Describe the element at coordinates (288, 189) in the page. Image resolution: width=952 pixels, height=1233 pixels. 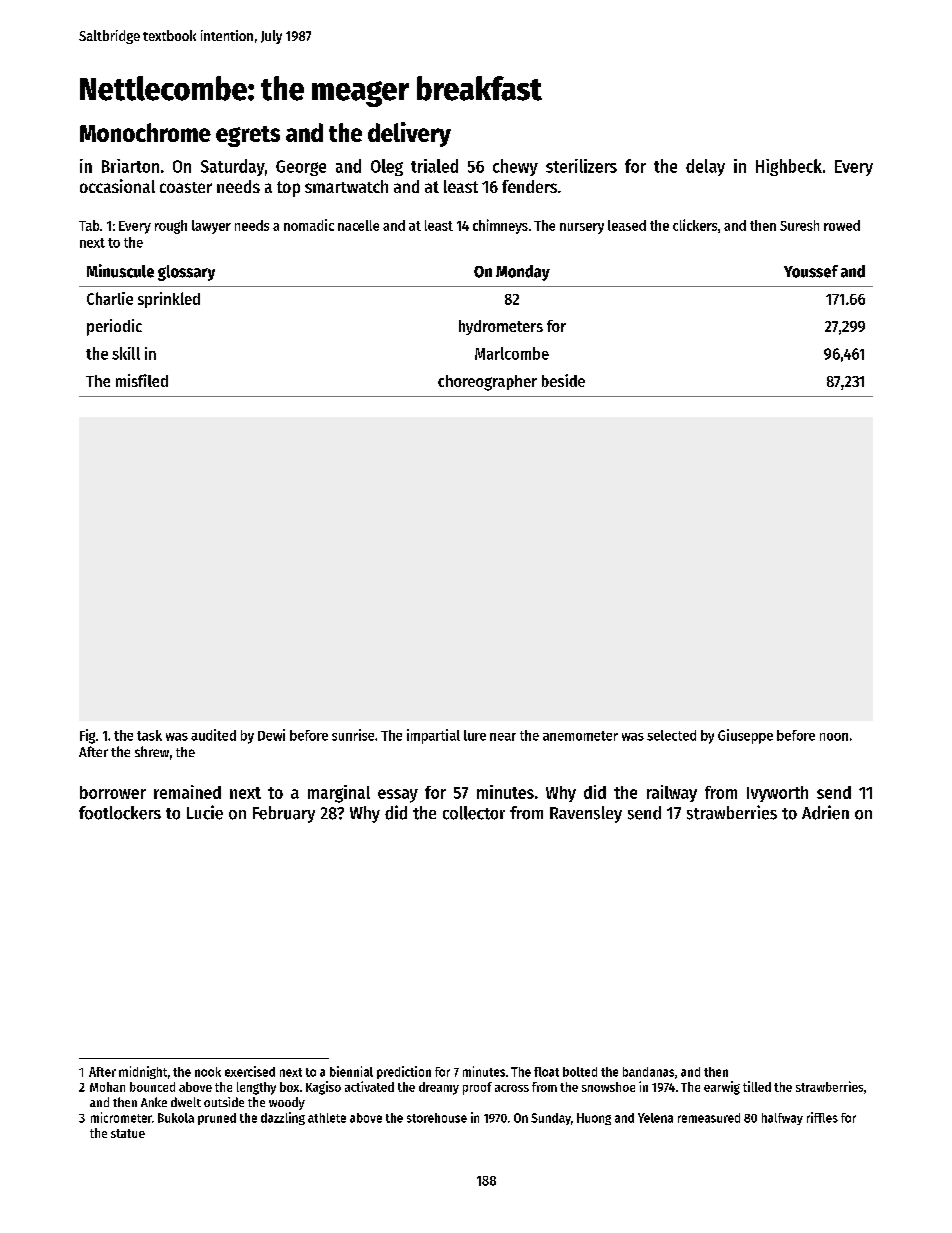
I see `top` at that location.
